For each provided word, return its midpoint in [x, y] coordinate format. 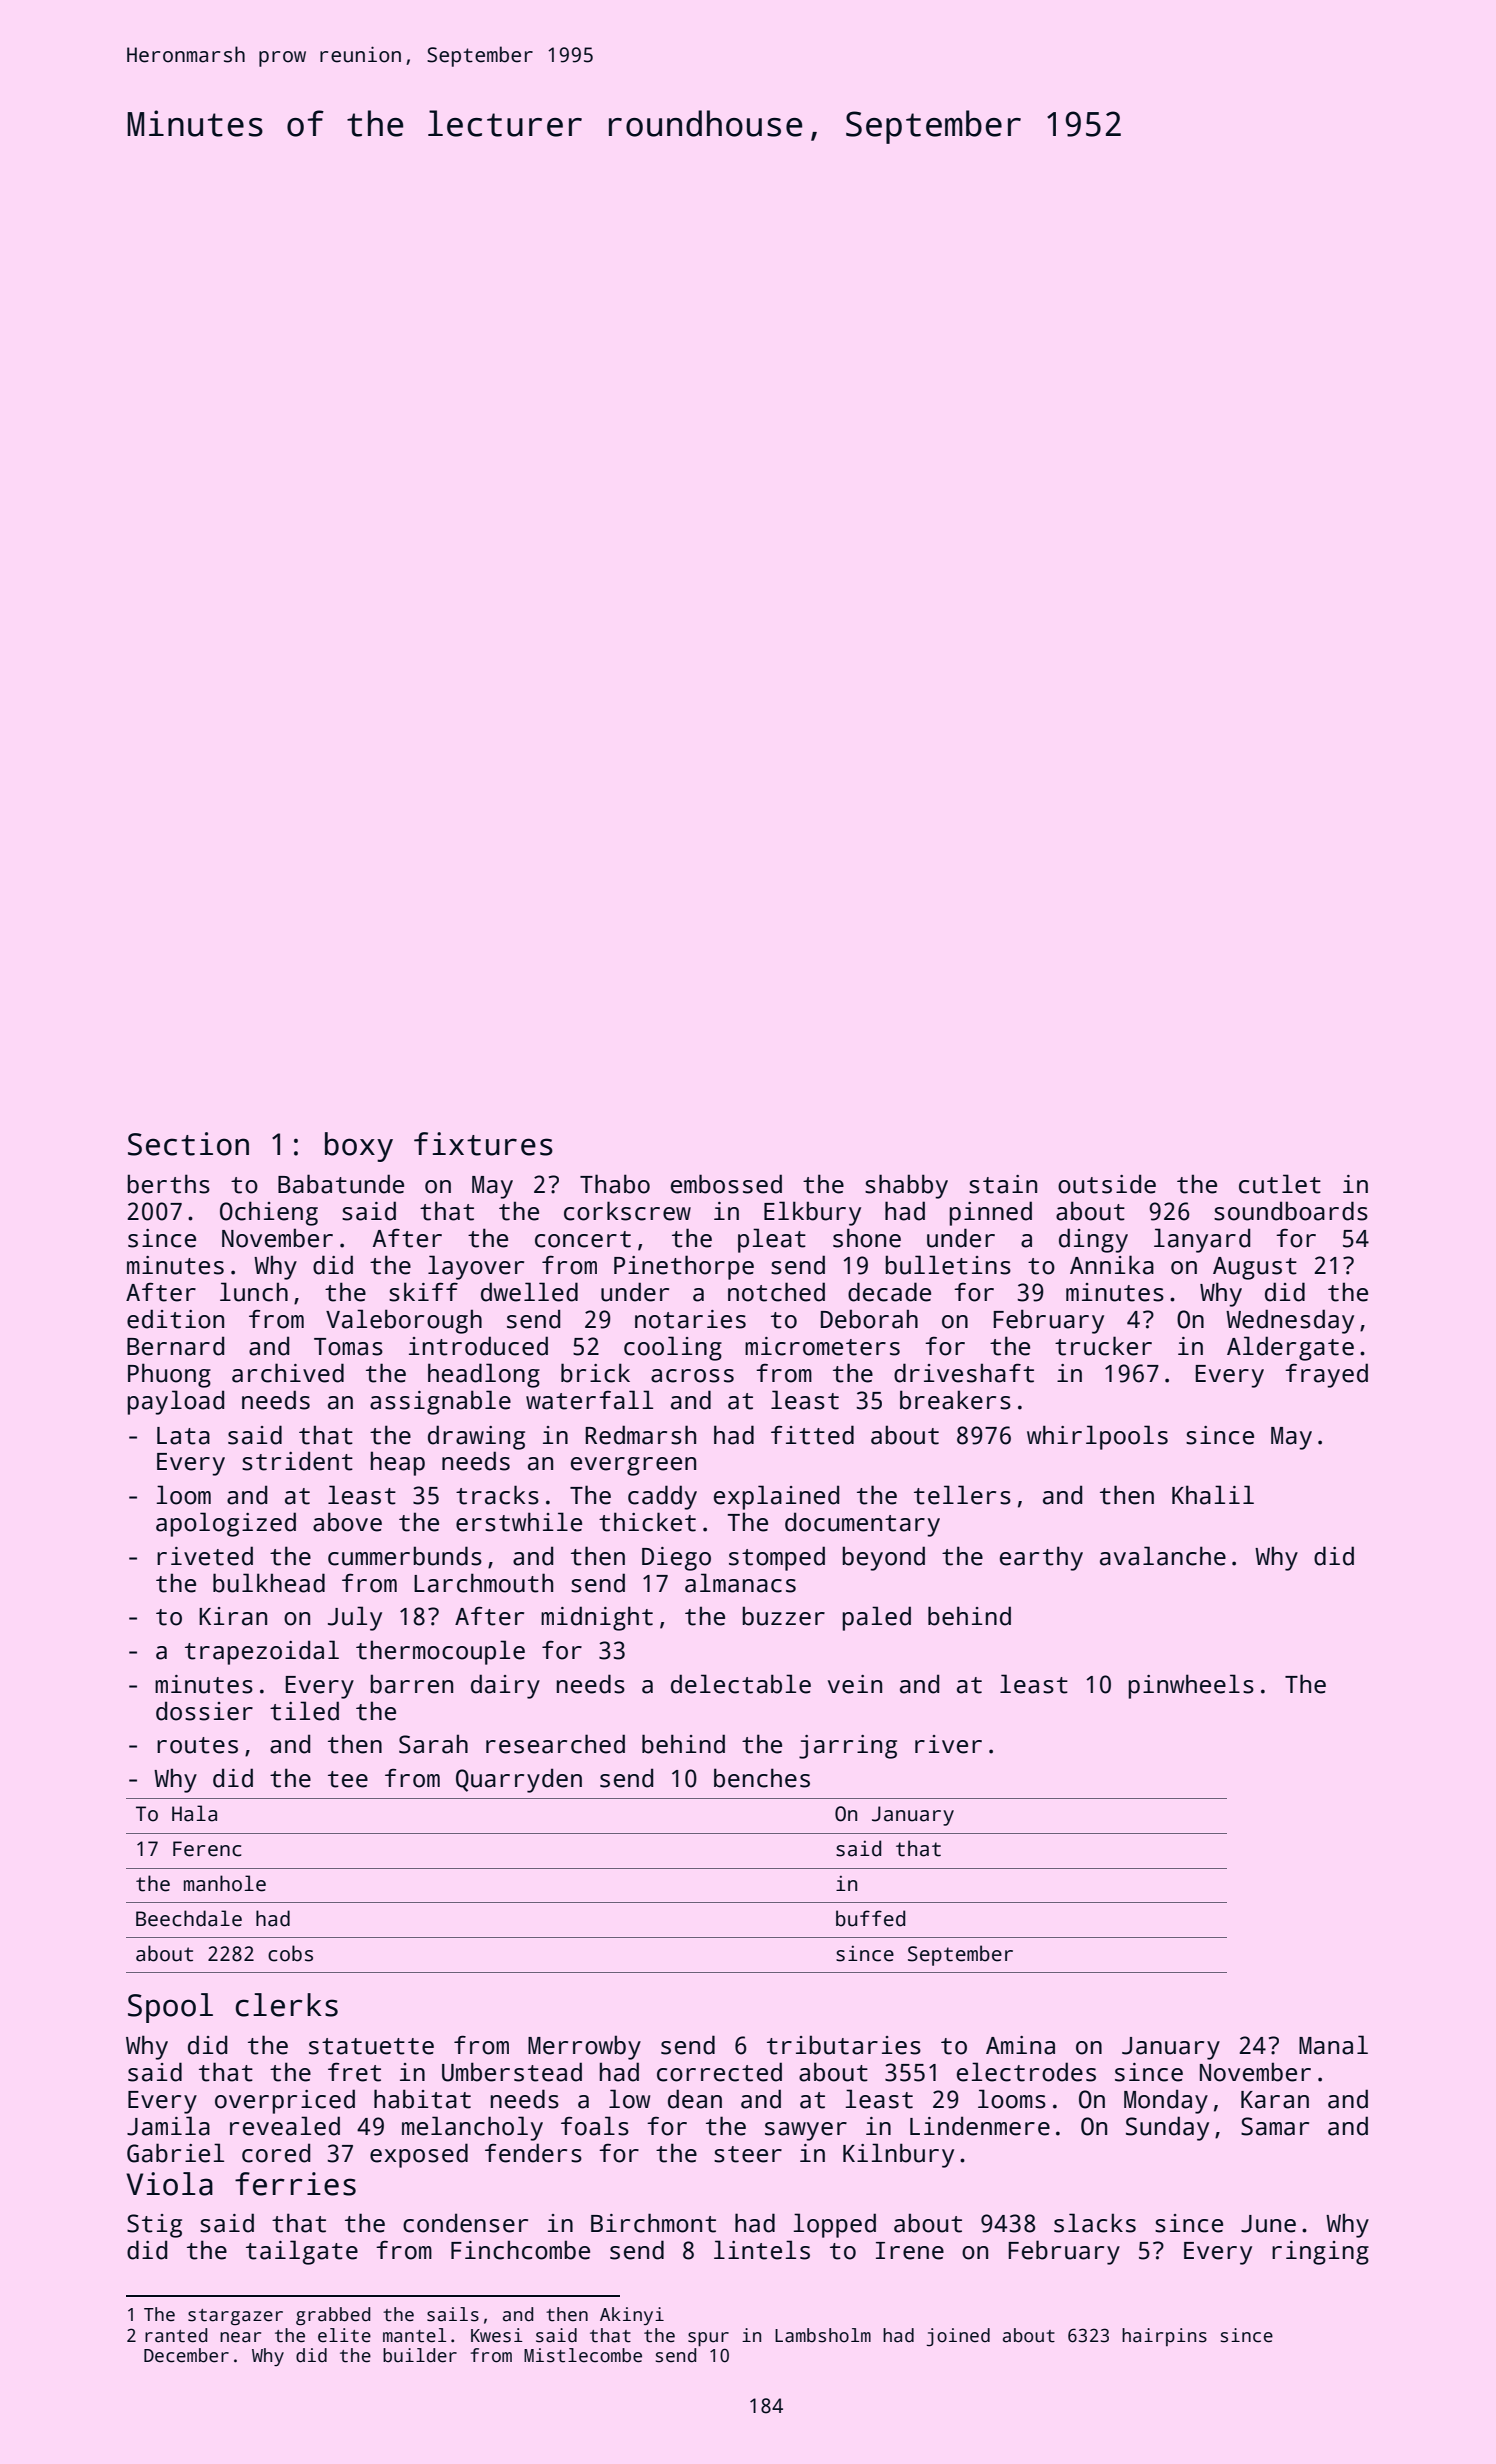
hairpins [1164, 2337]
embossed [726, 1184]
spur [708, 2339]
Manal [1333, 2045]
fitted [812, 1435]
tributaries [844, 2045]
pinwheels [1191, 1686]
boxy [359, 1147]
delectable [741, 1684]
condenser [465, 2223]
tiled [304, 1711]
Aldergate [1290, 1348]
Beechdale [189, 1918]
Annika [1112, 1265]
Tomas [348, 1347]
